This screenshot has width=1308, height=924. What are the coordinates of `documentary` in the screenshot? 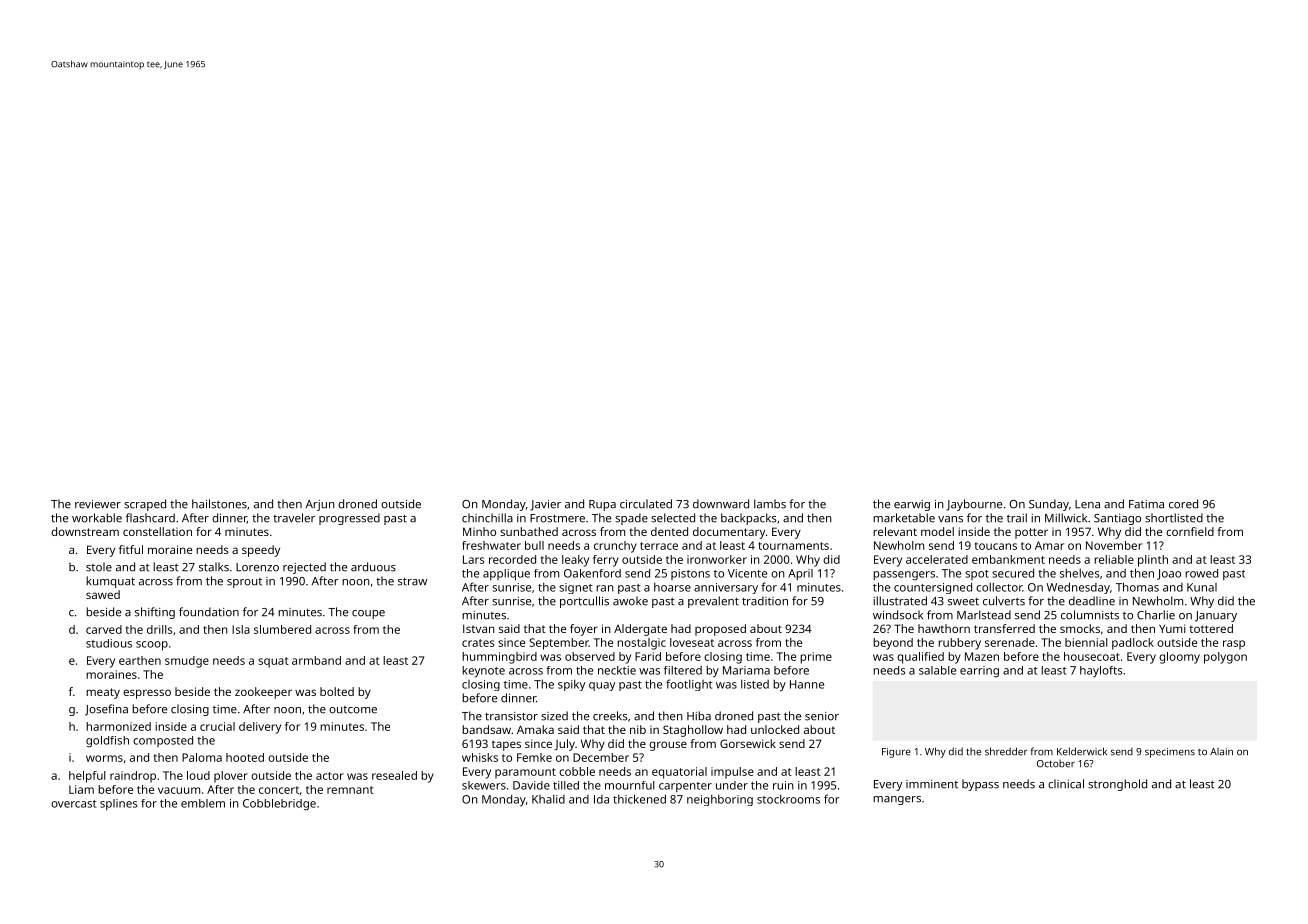 It's located at (729, 533).
